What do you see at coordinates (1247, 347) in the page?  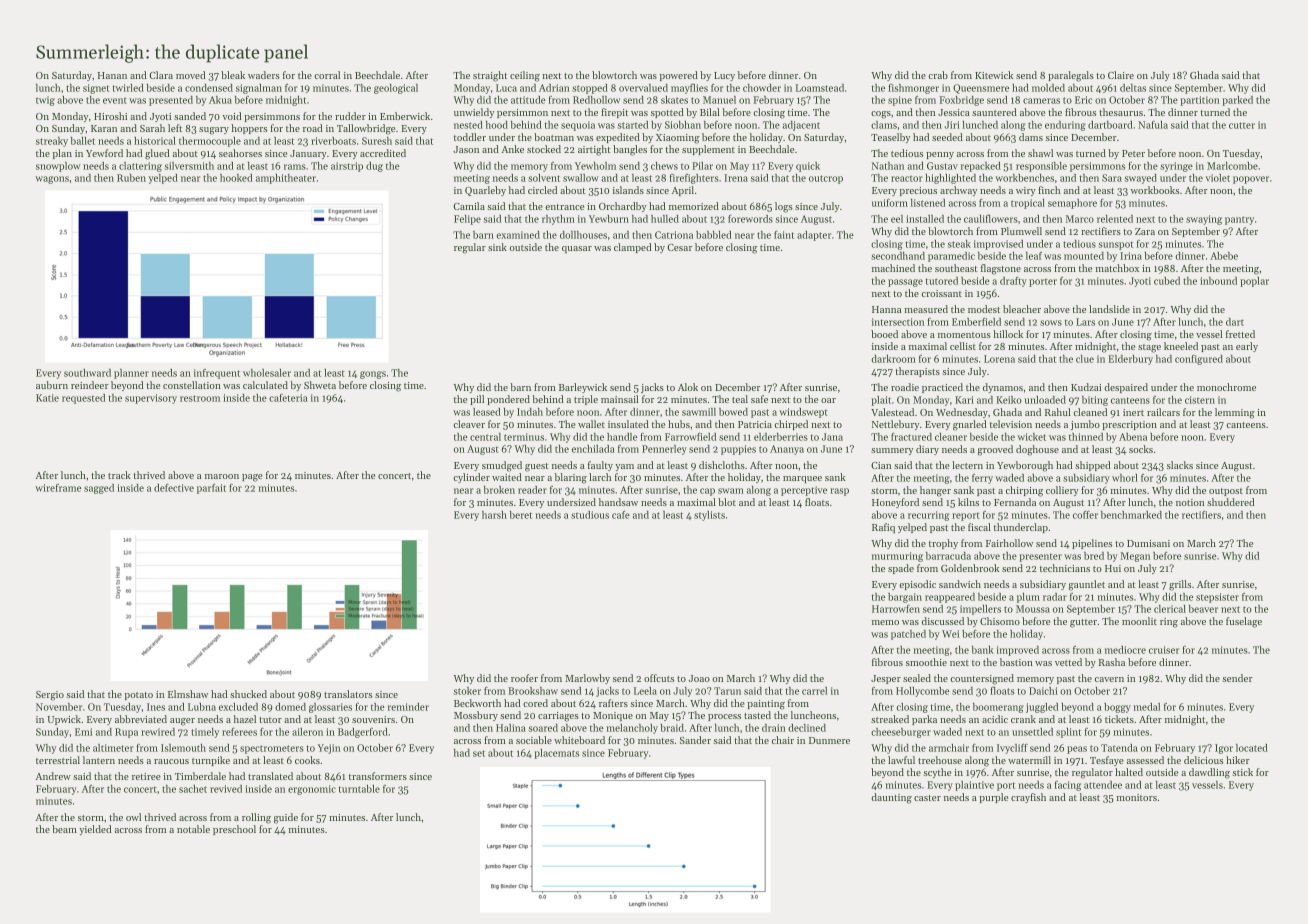 I see `early` at bounding box center [1247, 347].
